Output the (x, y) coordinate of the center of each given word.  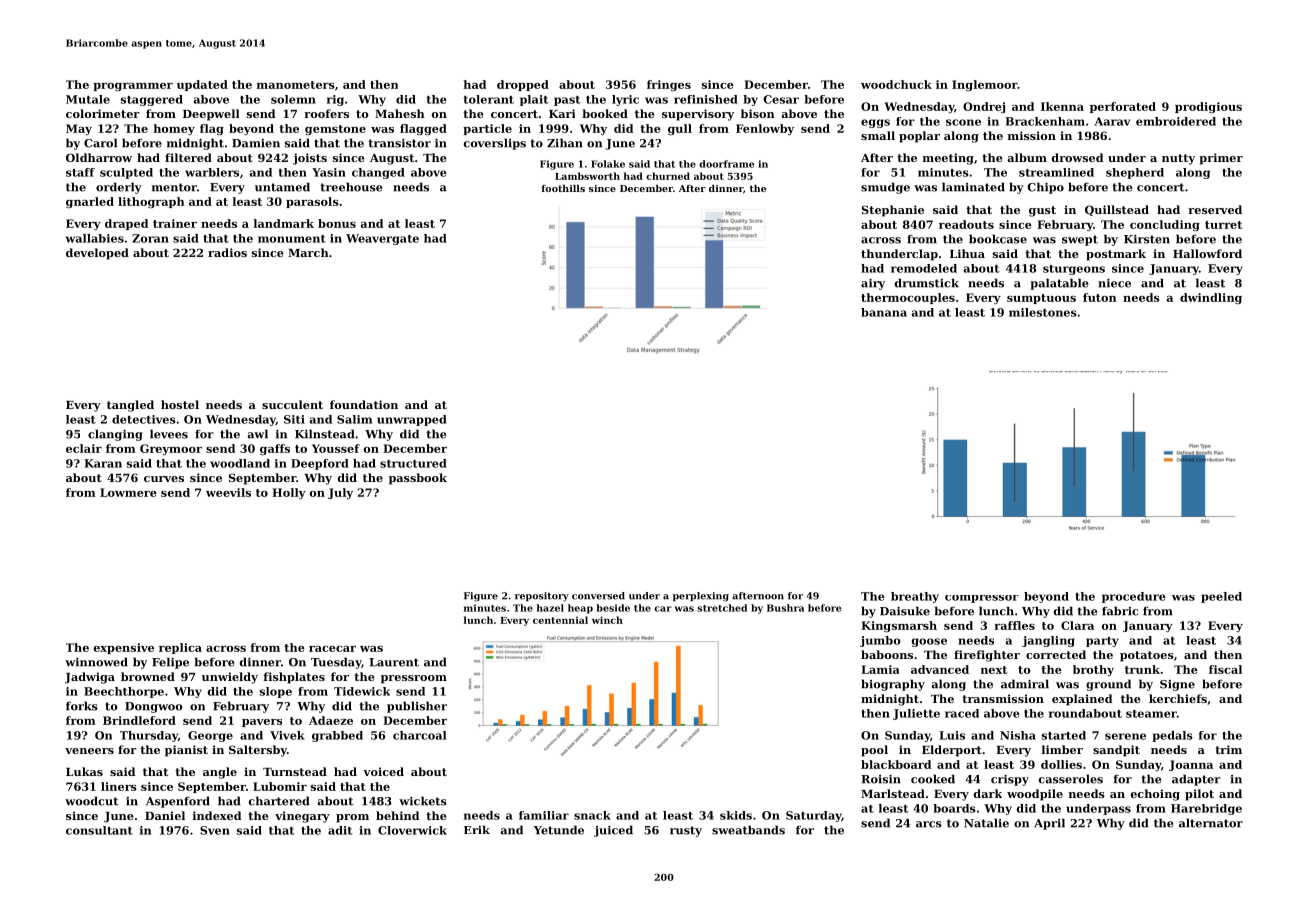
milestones (1043, 312)
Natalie (986, 823)
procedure (1134, 597)
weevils (228, 492)
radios (227, 252)
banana (884, 312)
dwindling (1211, 298)
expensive (124, 648)
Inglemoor (984, 85)
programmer (133, 87)
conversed (598, 596)
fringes (669, 85)
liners (119, 786)
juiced (613, 831)
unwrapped (412, 420)
